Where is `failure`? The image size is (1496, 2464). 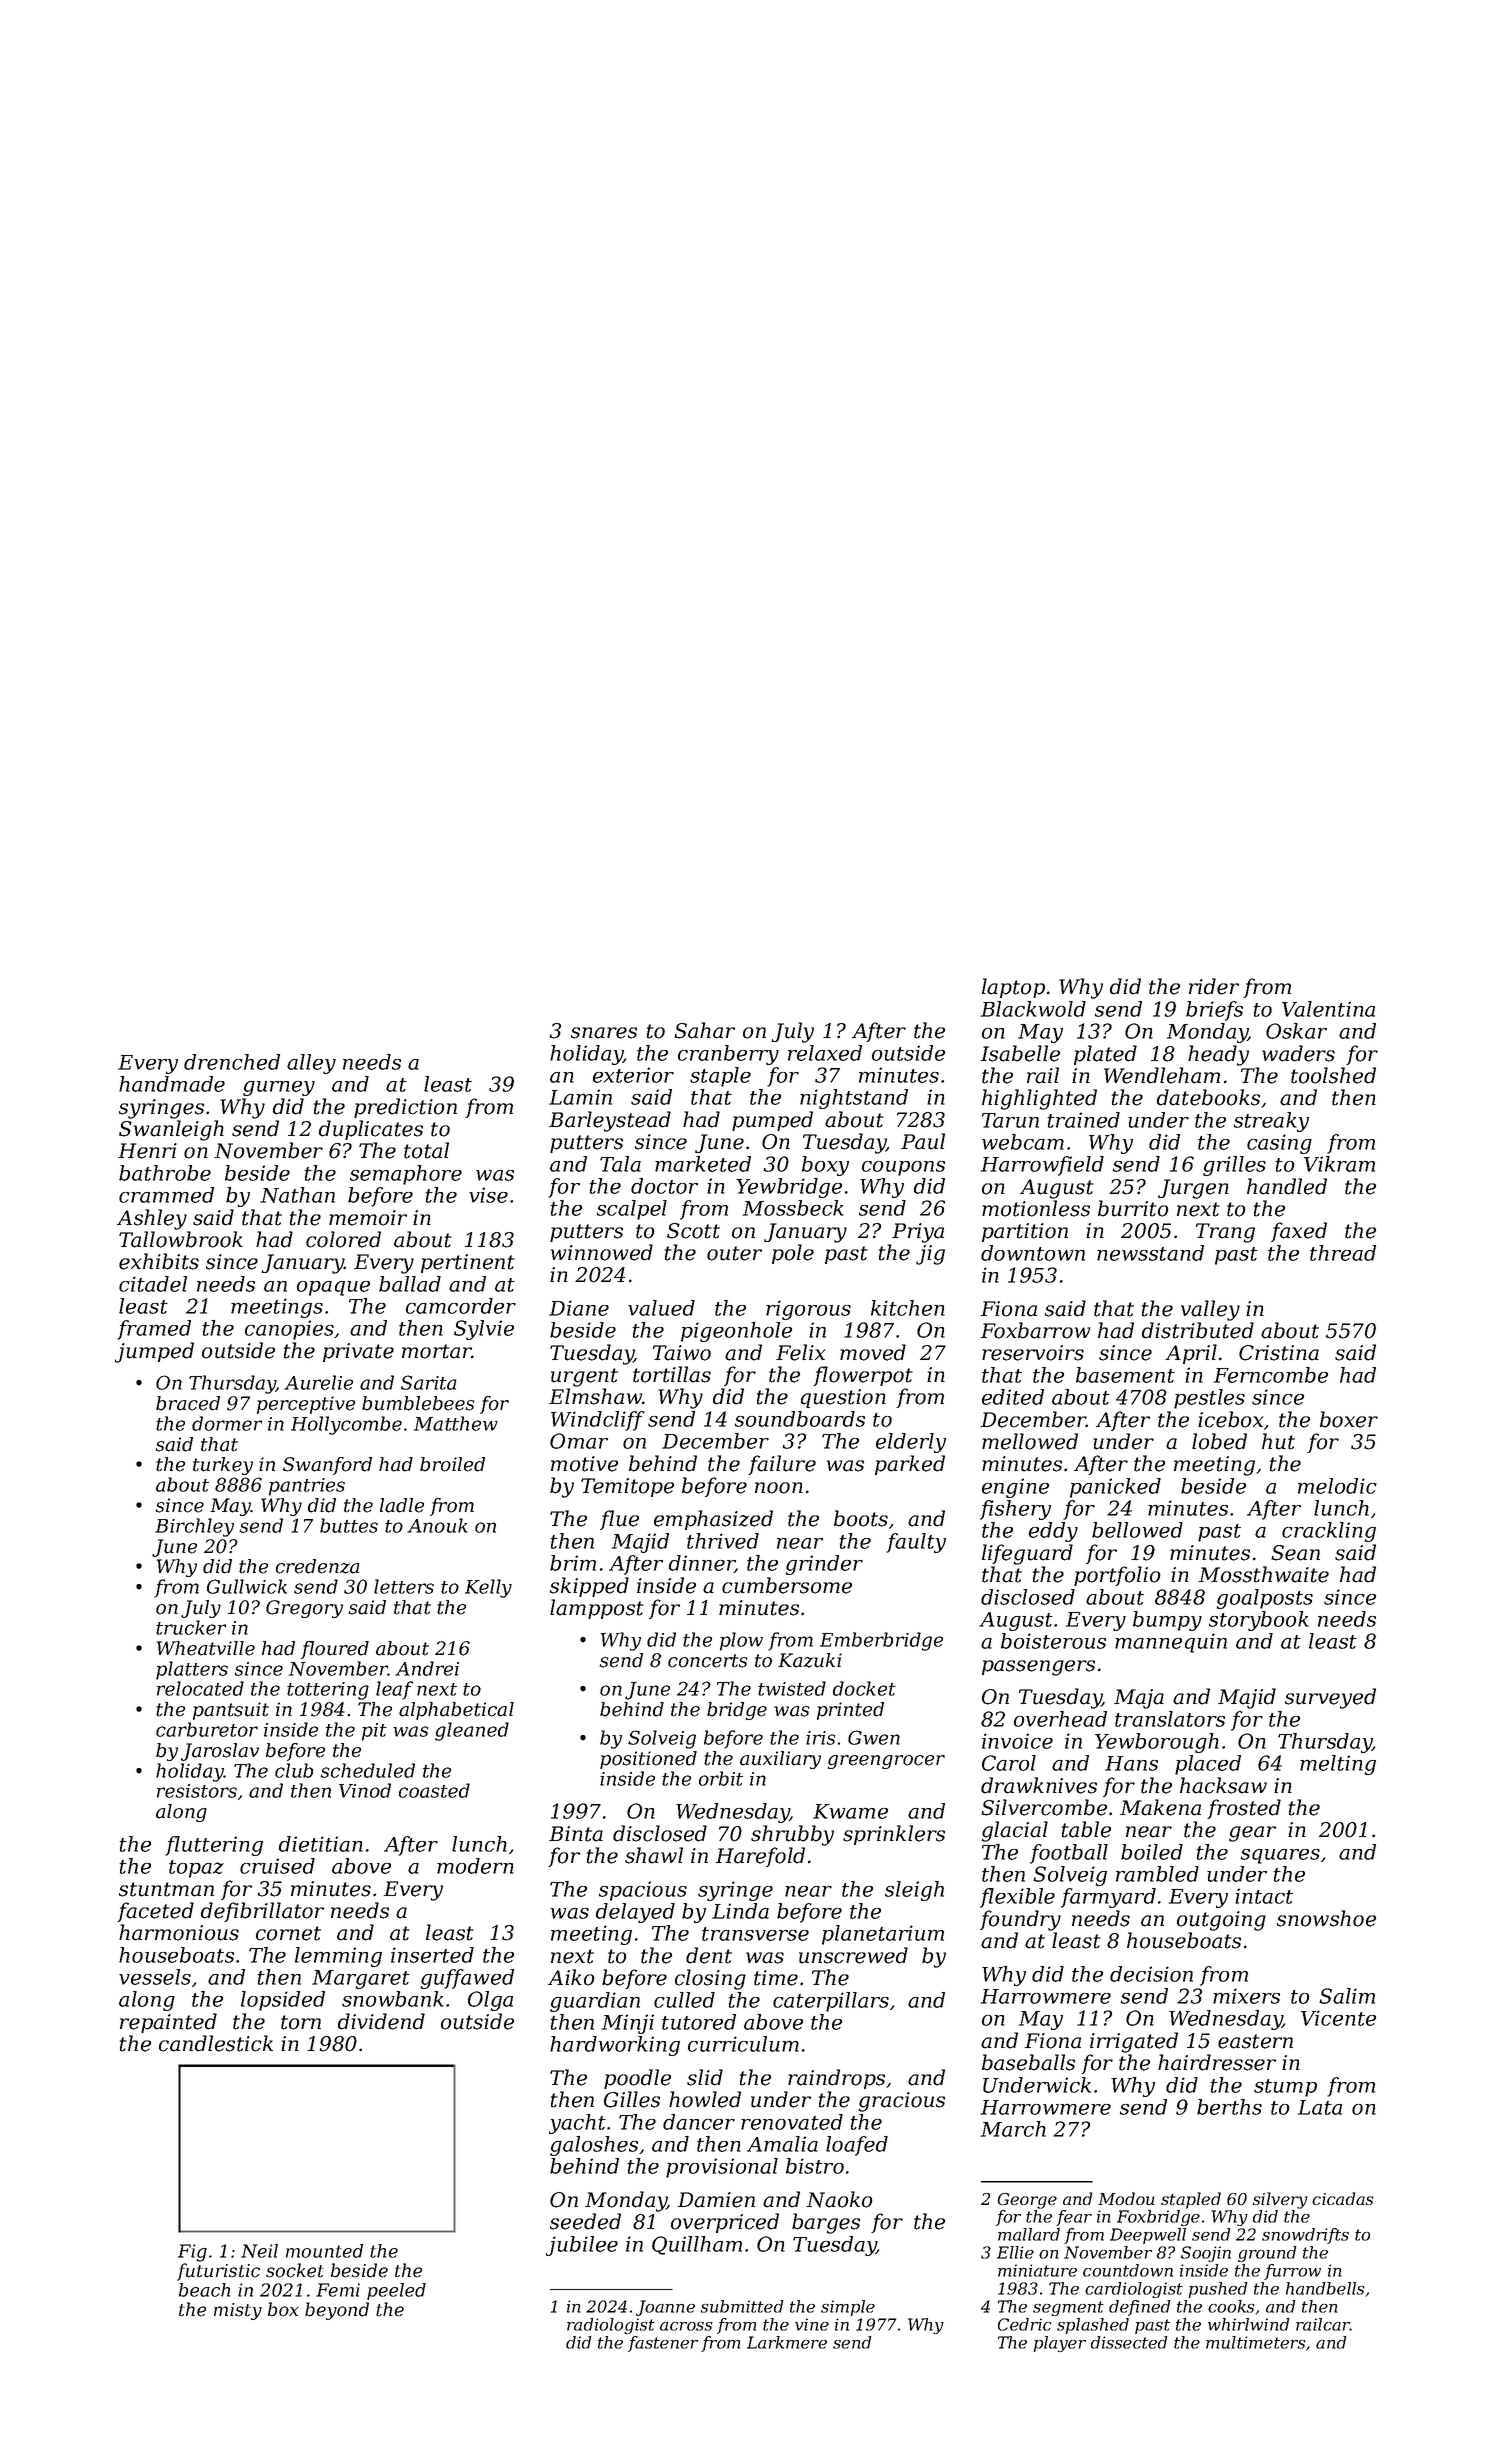
failure is located at coordinates (782, 1465).
